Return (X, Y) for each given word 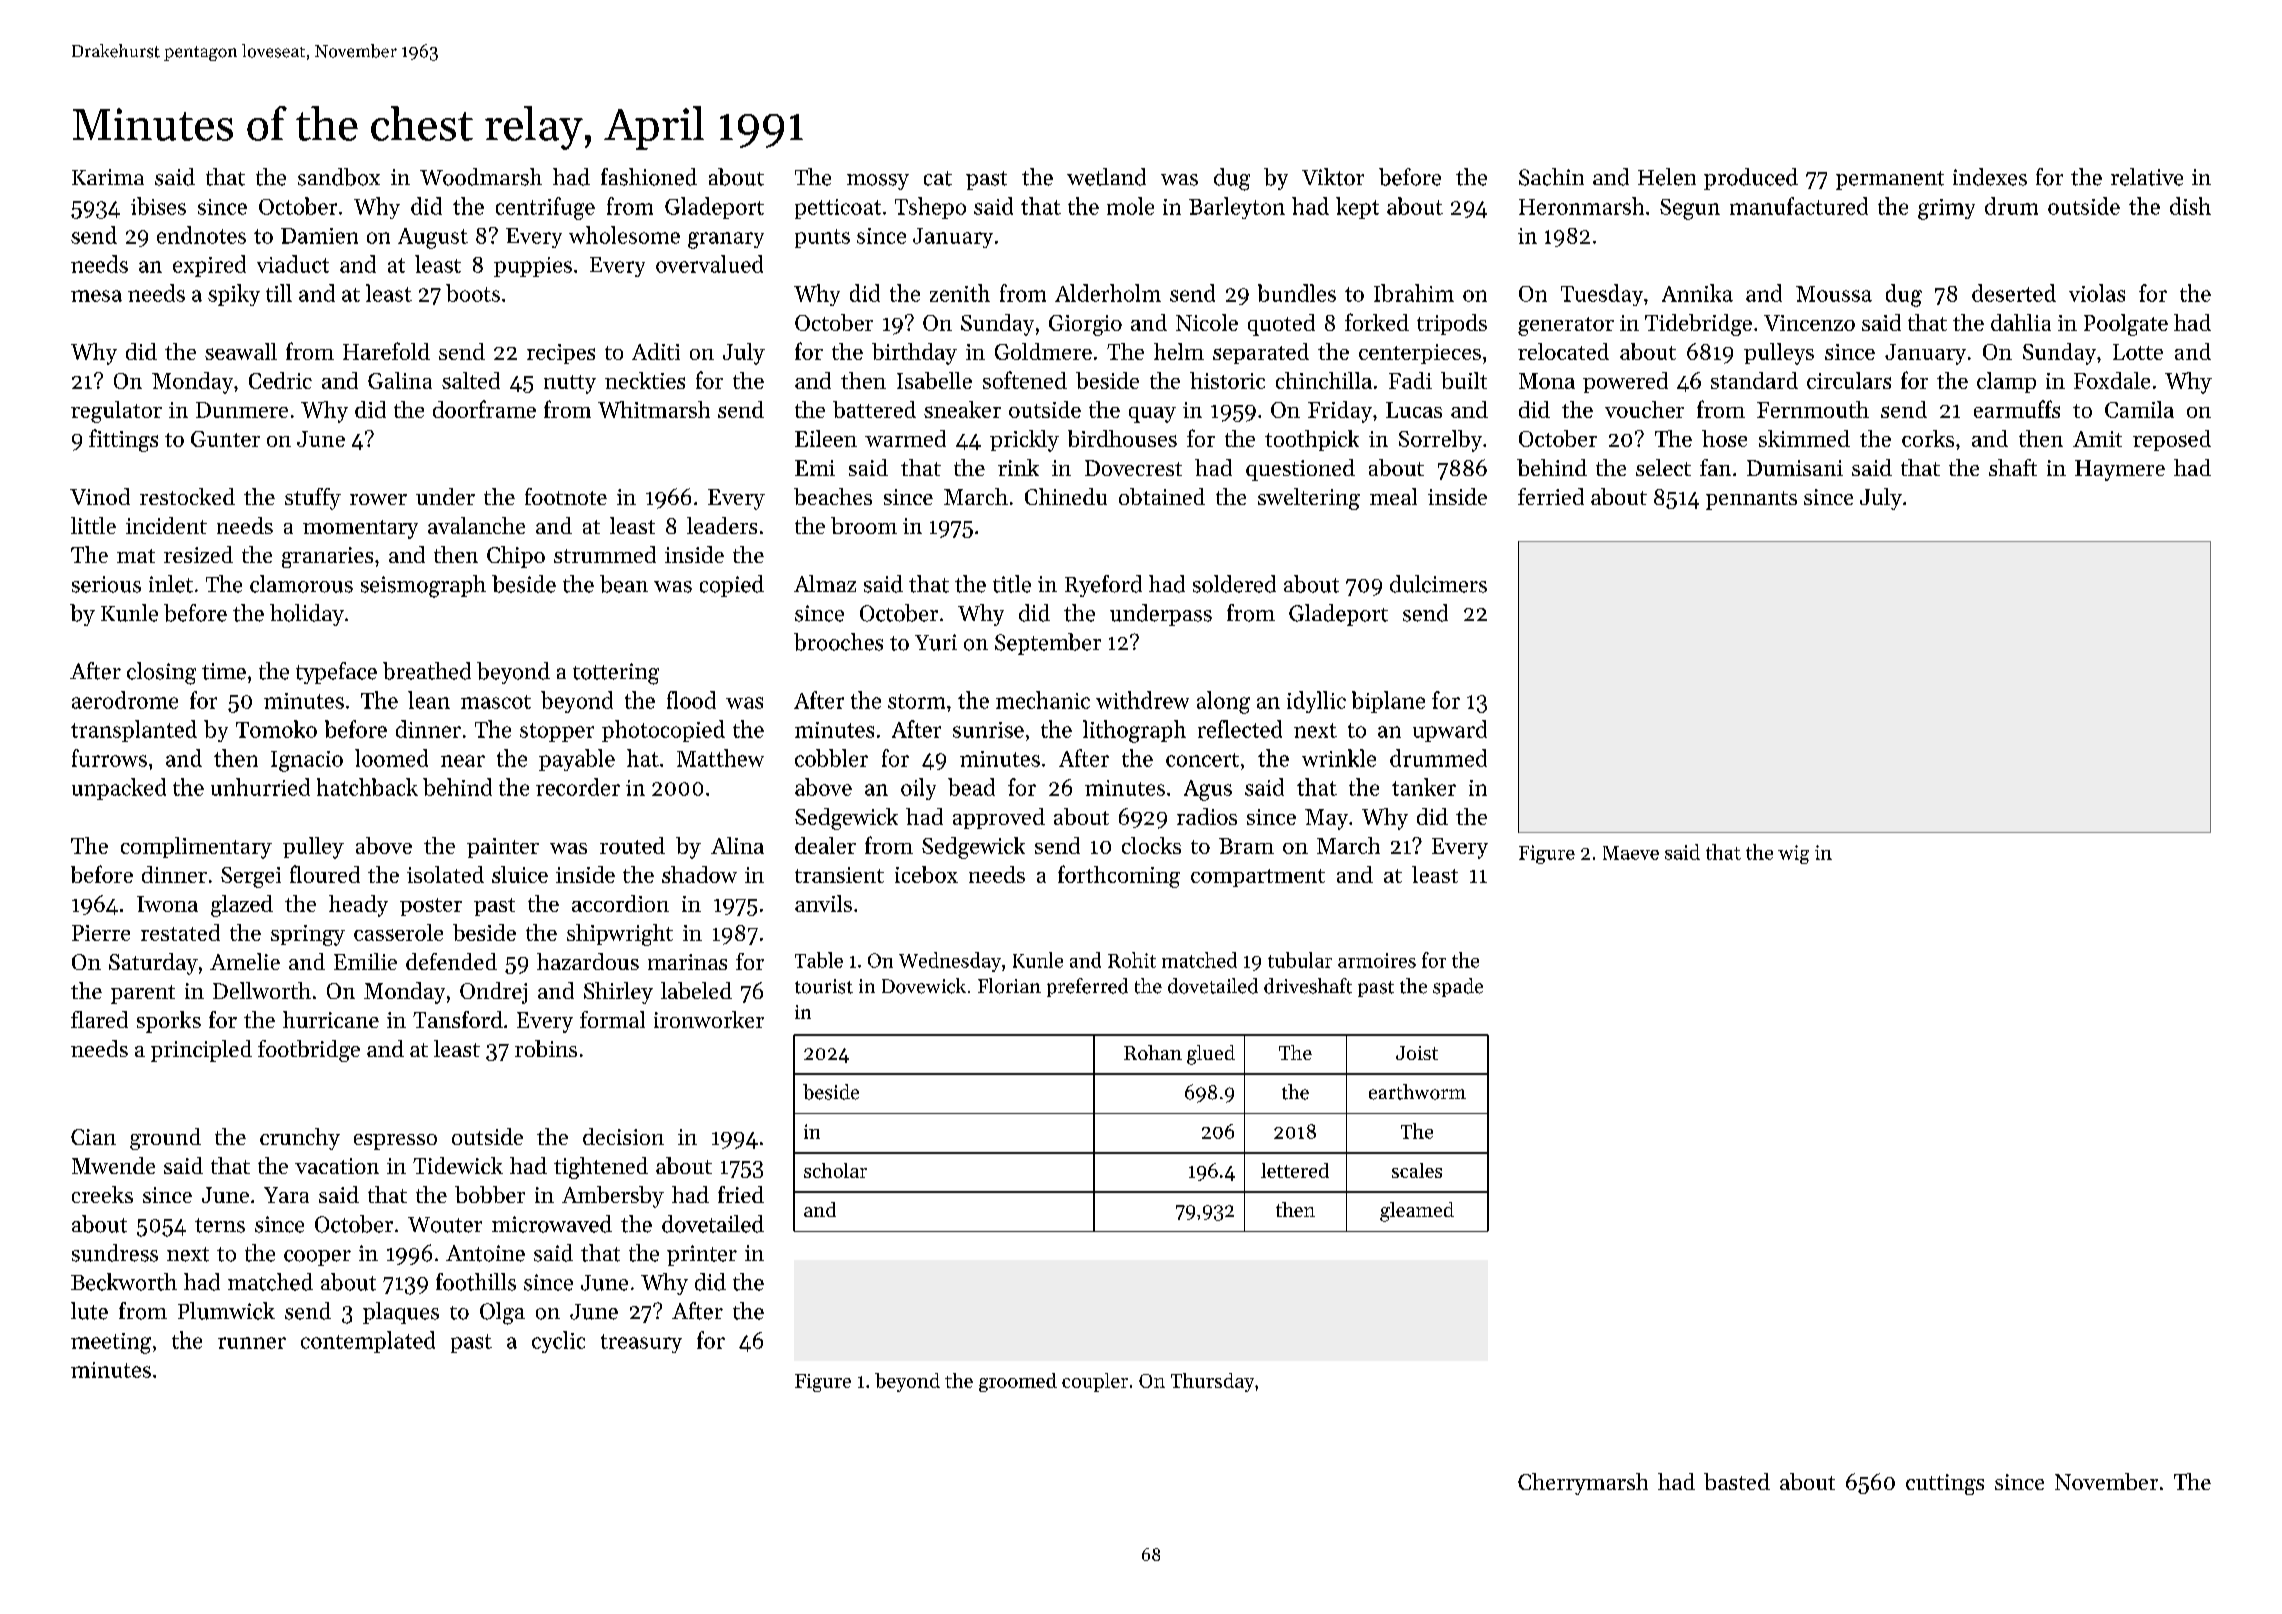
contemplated (368, 1342)
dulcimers (1438, 584)
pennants (1751, 500)
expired (209, 266)
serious (106, 584)
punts (822, 238)
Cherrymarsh (1583, 1484)
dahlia (2021, 322)
